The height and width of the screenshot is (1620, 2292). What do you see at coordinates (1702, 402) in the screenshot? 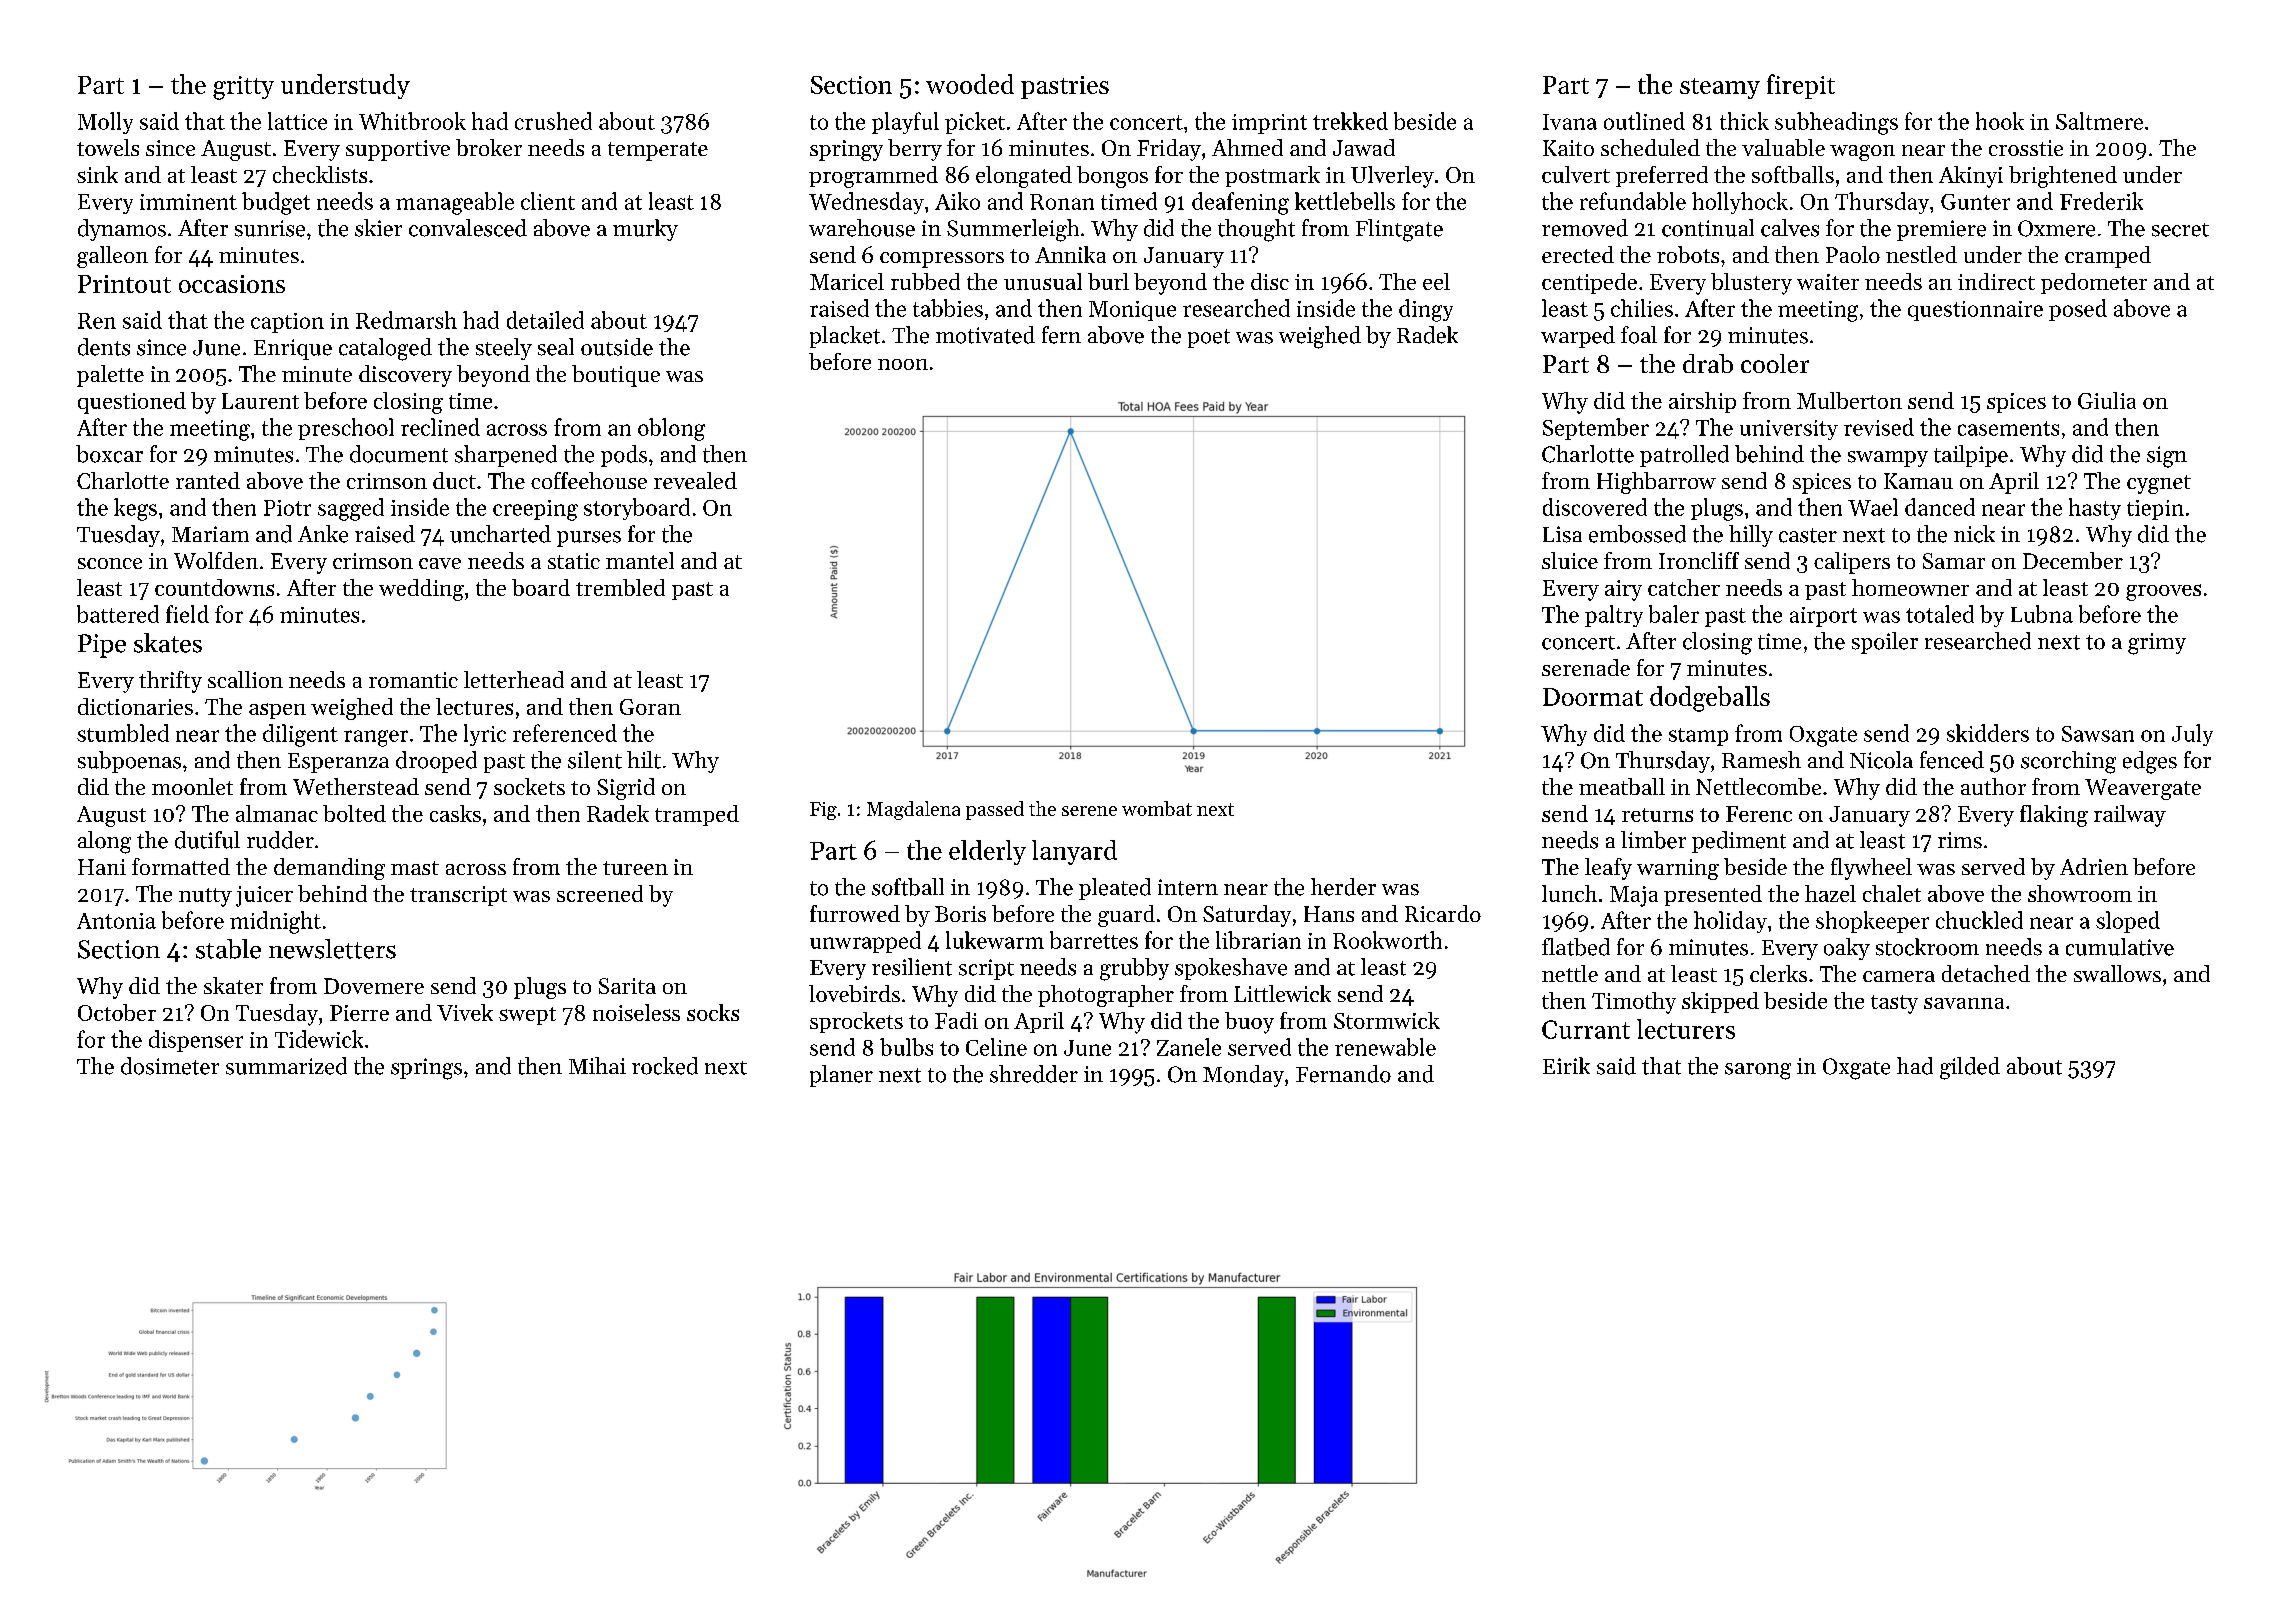
I see `airship` at bounding box center [1702, 402].
